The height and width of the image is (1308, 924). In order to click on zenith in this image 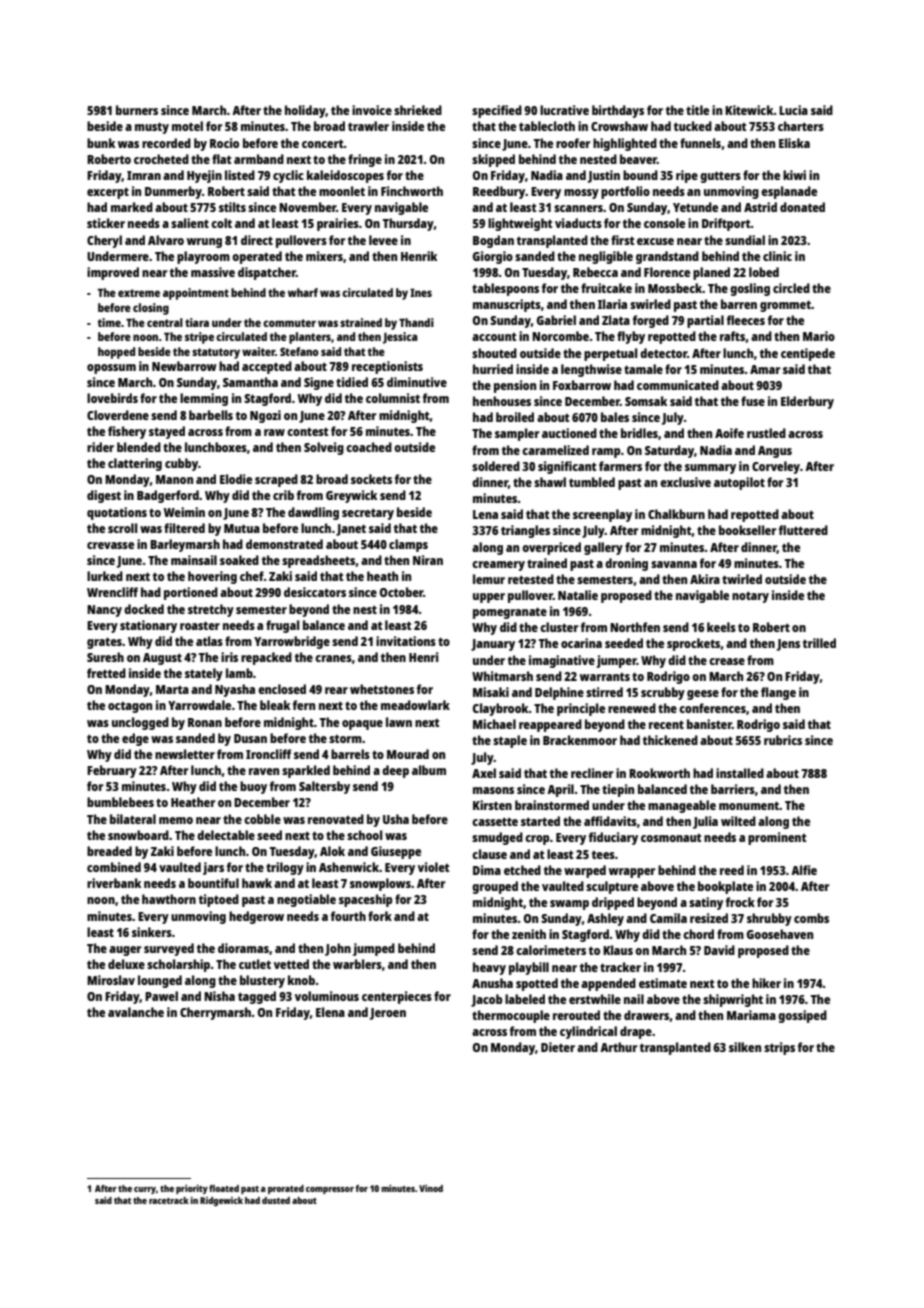, I will do `click(529, 934)`.
